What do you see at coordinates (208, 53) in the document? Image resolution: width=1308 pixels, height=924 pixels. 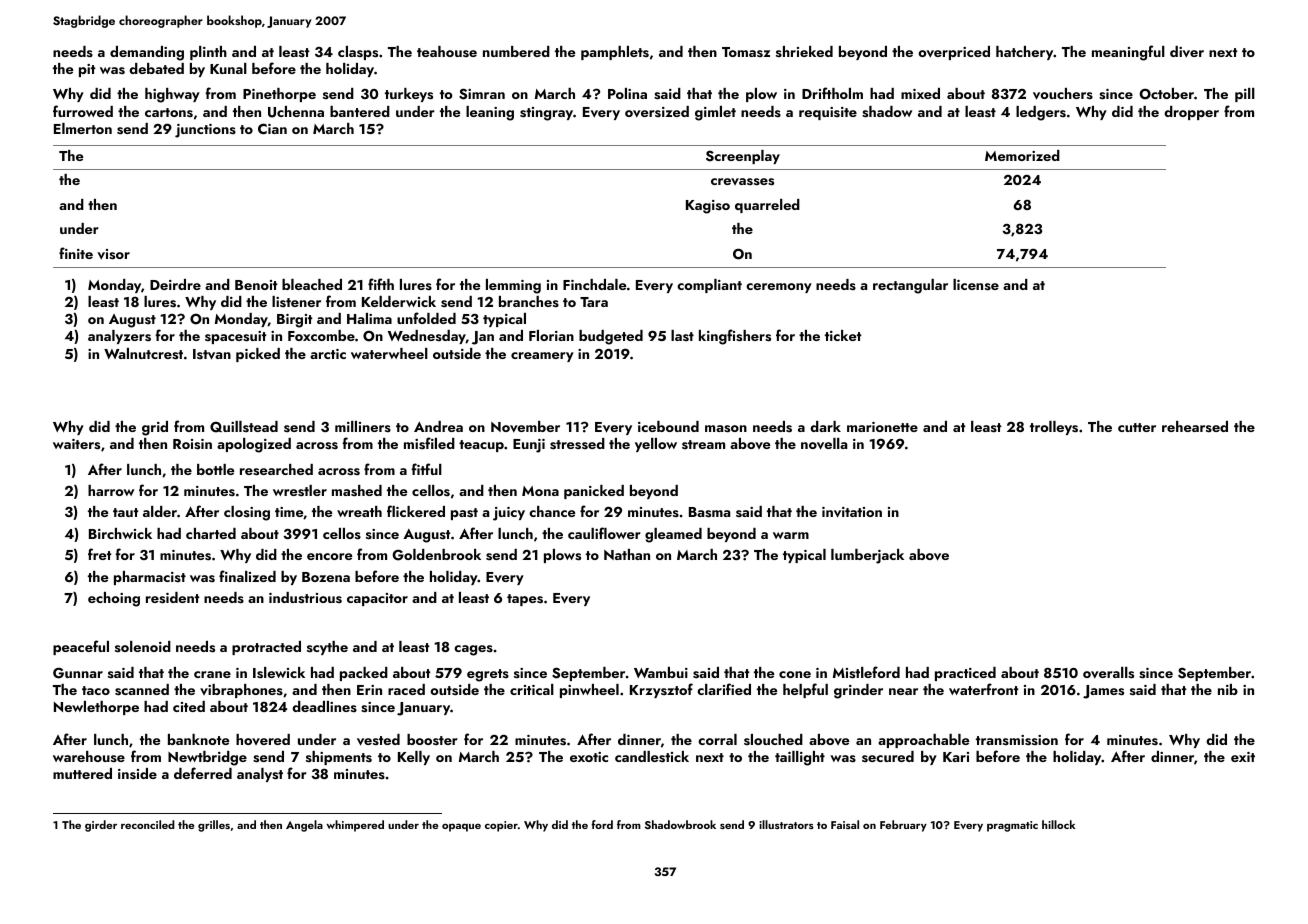 I see `plinth` at bounding box center [208, 53].
